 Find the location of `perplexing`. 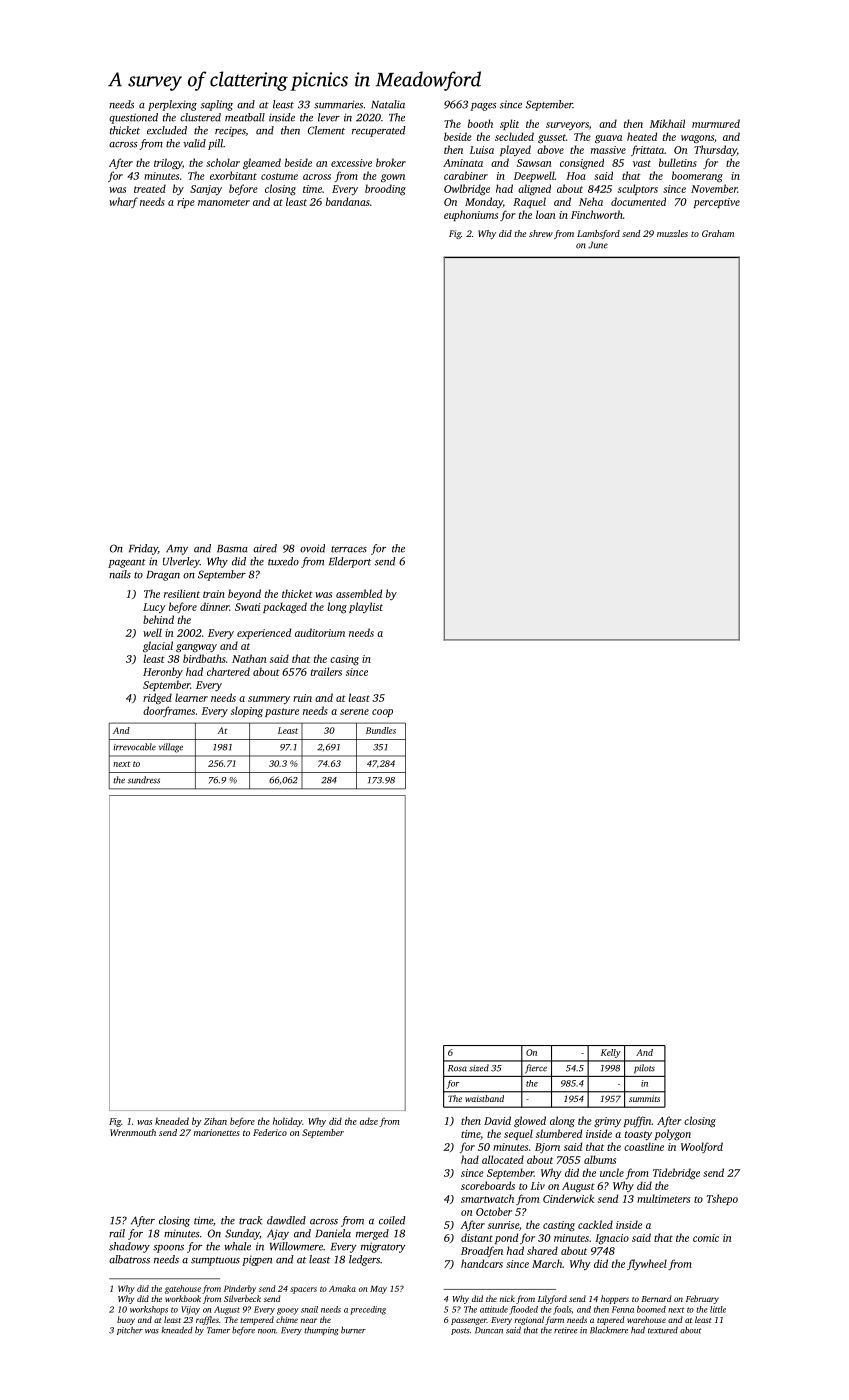

perplexing is located at coordinates (172, 105).
